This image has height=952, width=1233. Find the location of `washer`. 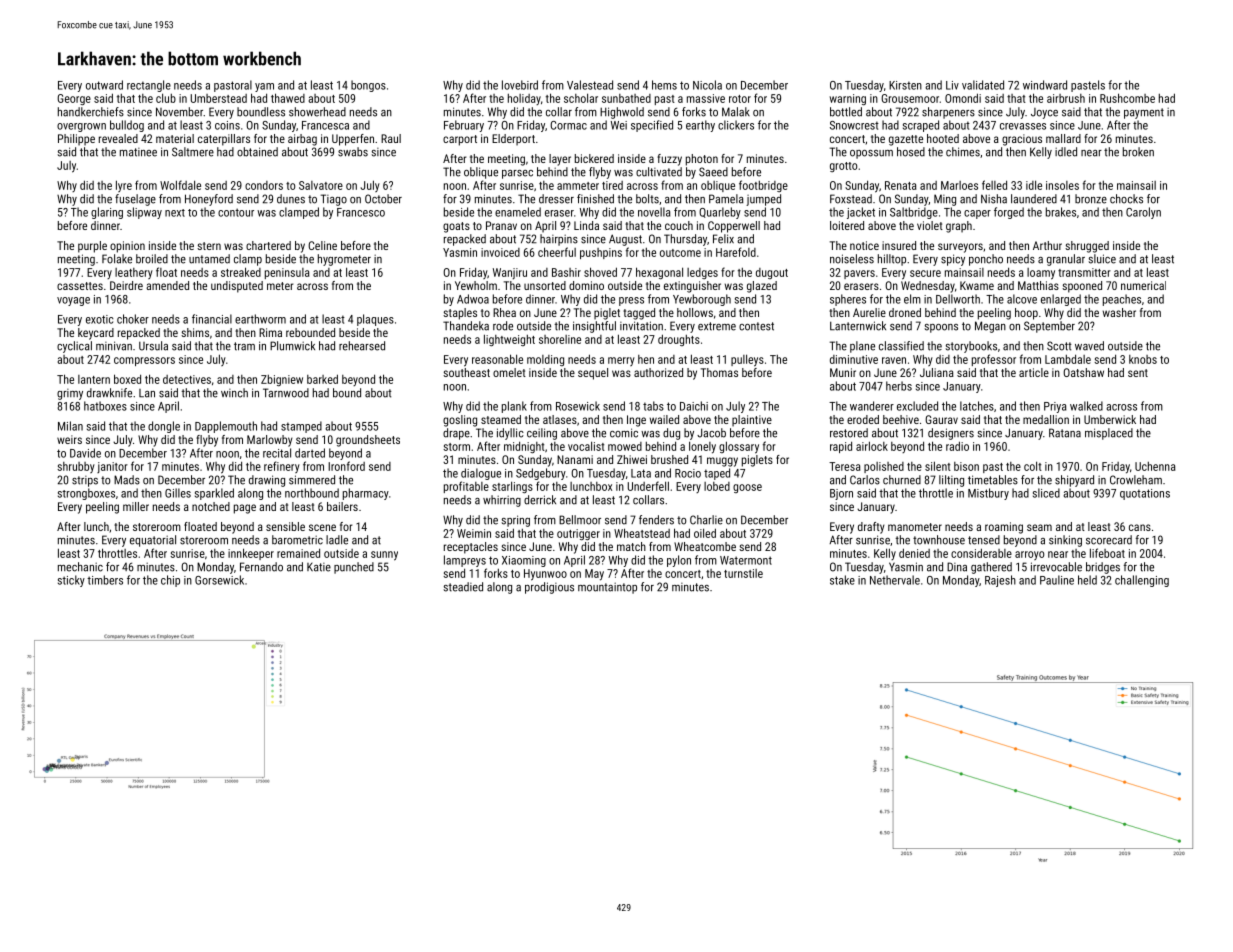

washer is located at coordinates (1119, 312).
